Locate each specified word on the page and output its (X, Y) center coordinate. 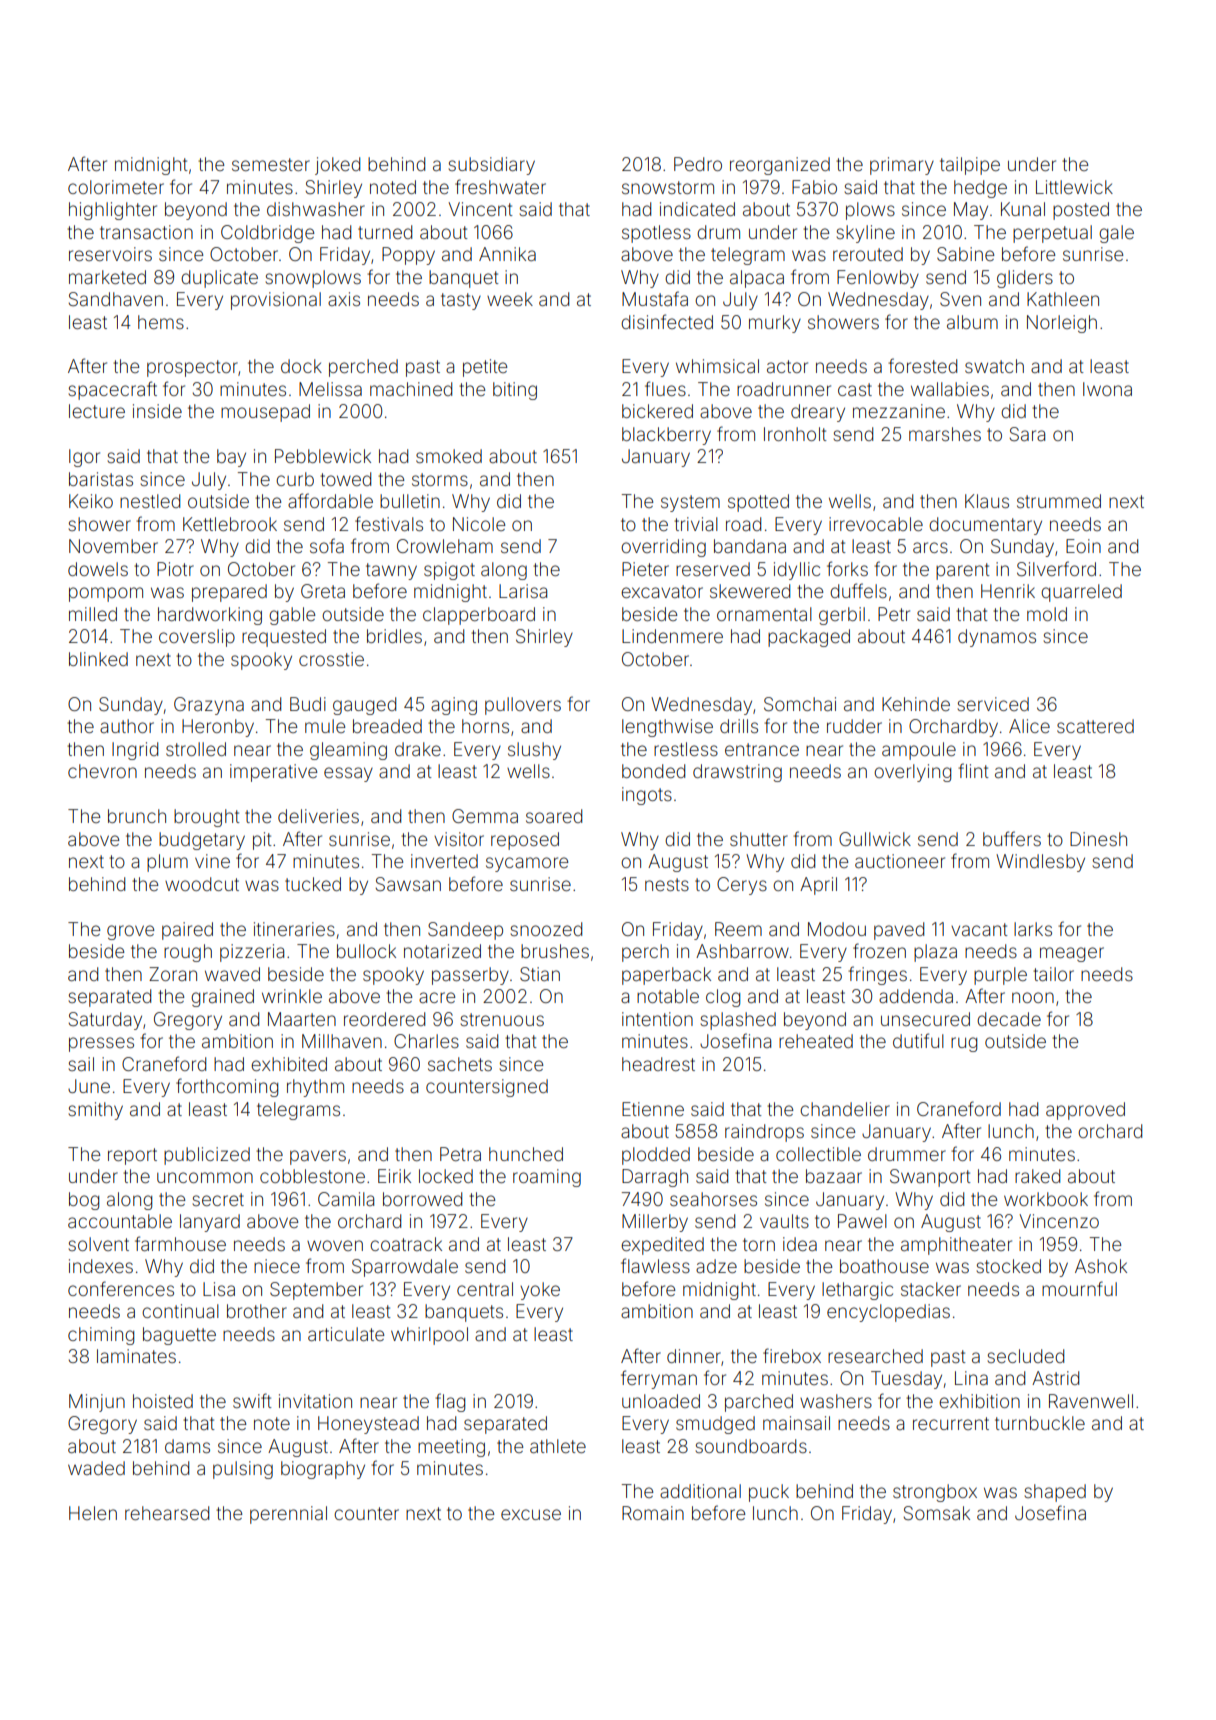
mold (1047, 614)
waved (232, 974)
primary (902, 166)
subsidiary (492, 166)
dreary (818, 413)
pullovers (523, 706)
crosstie (331, 659)
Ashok (1101, 1266)
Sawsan (408, 884)
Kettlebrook (230, 524)
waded (96, 1468)
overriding (663, 548)
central (485, 1289)
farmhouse (180, 1243)
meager (1072, 954)
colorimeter (116, 187)
